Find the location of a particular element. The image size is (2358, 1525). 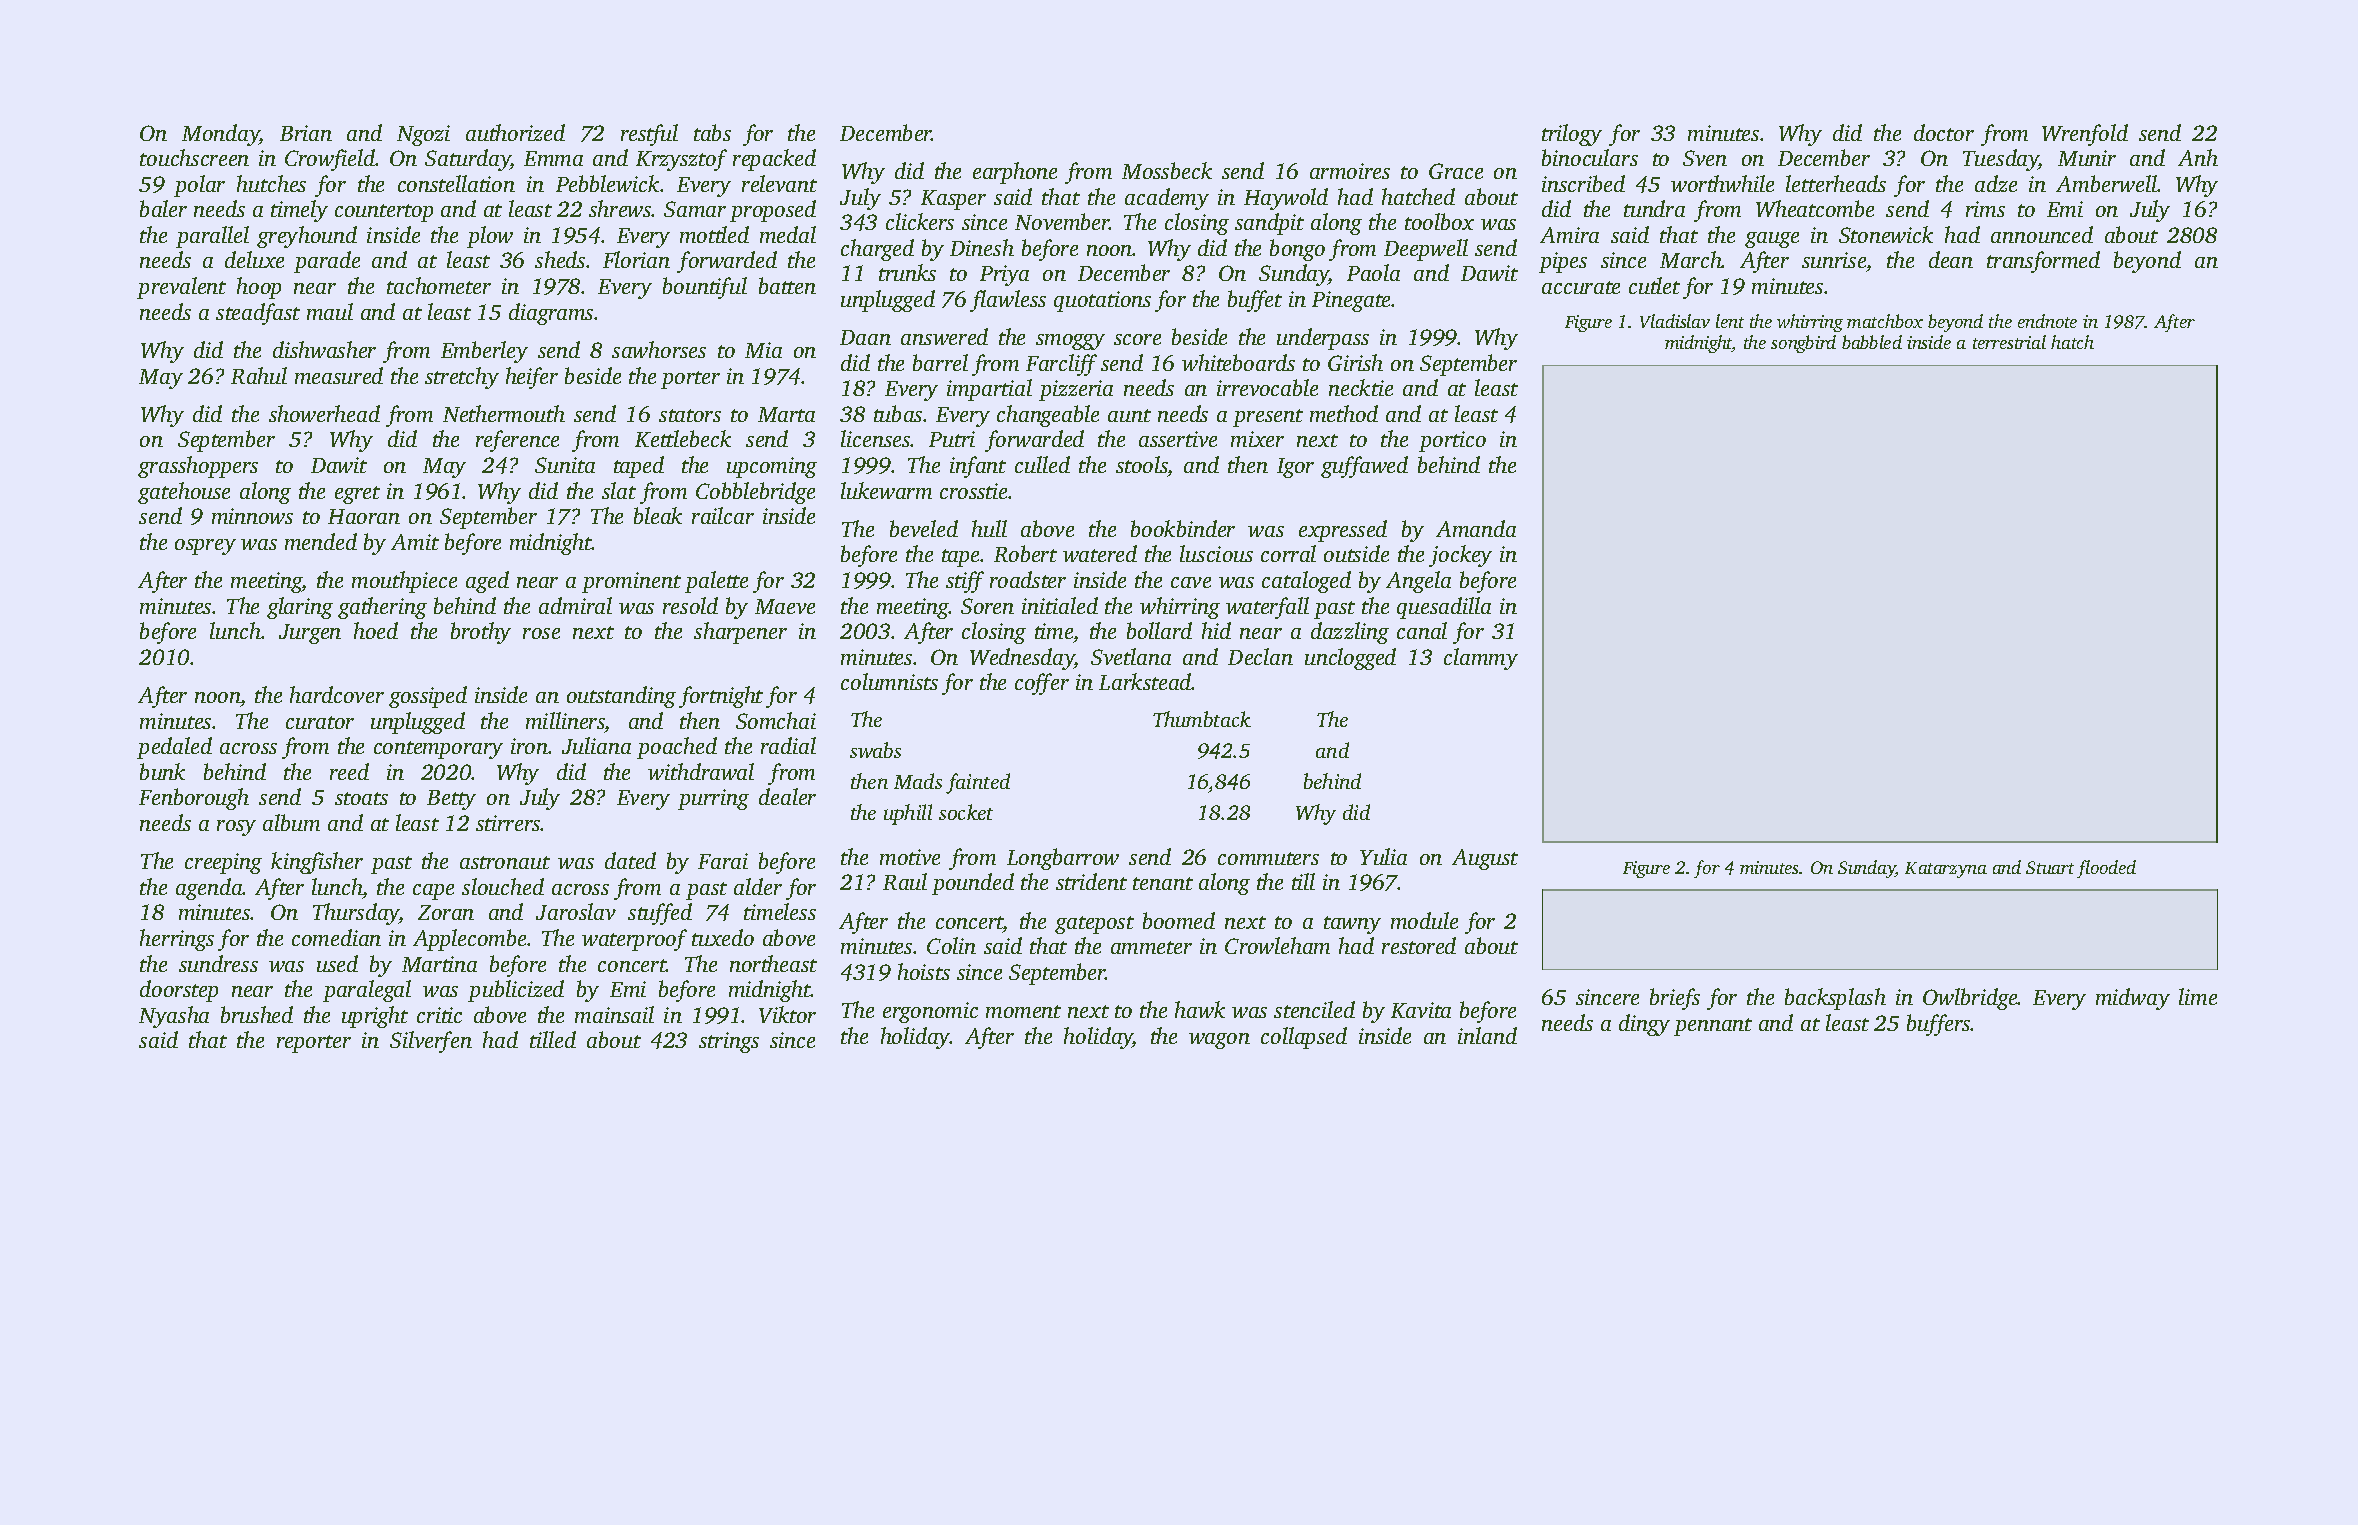

clammy is located at coordinates (1481, 659).
